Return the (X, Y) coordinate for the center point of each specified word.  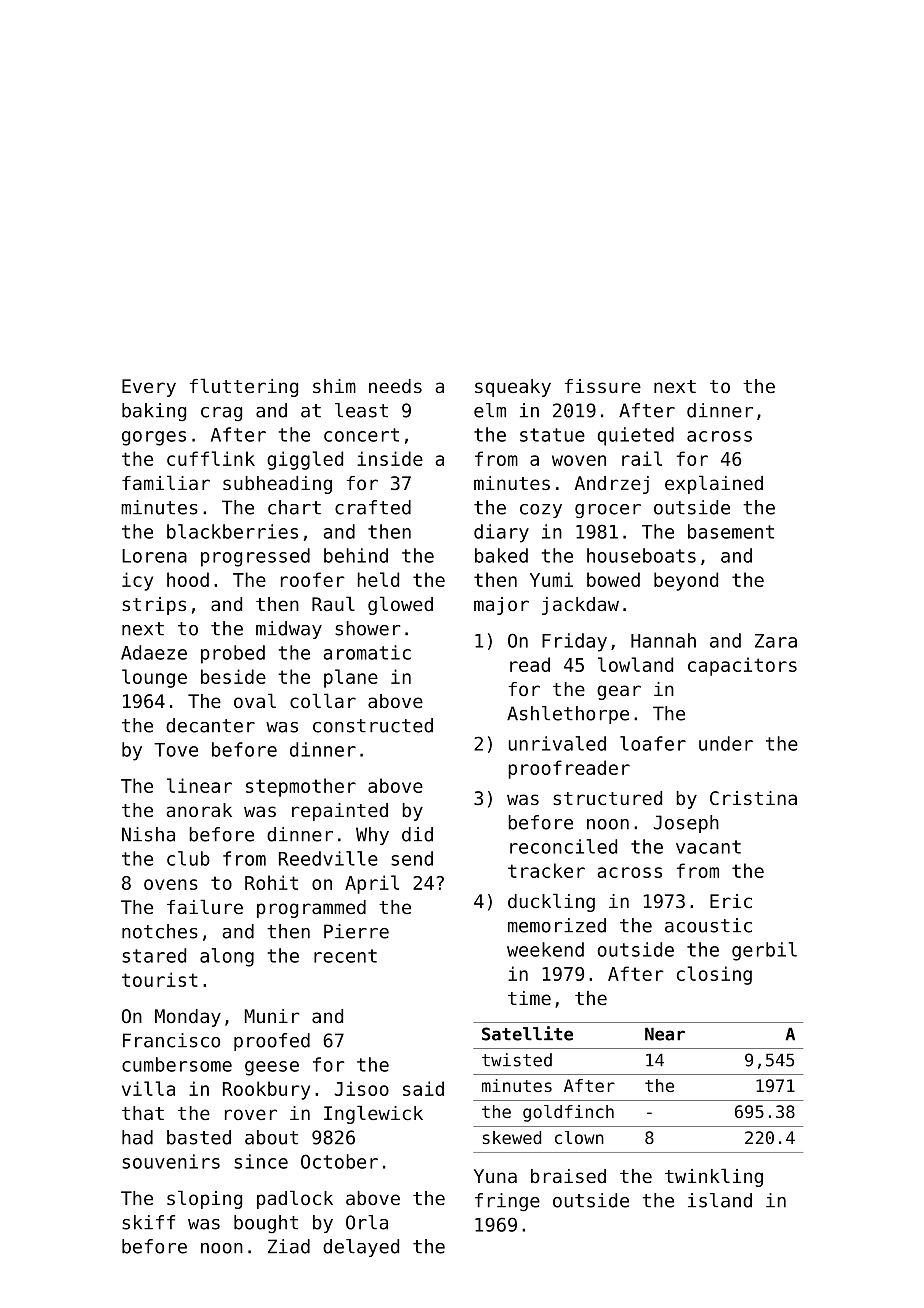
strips (154, 606)
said (423, 1088)
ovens (171, 884)
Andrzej (611, 485)
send (412, 858)
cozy (541, 511)
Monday (188, 1018)
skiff (148, 1222)
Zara (776, 641)
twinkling (714, 1177)
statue (552, 435)
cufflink (211, 458)
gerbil (764, 951)
